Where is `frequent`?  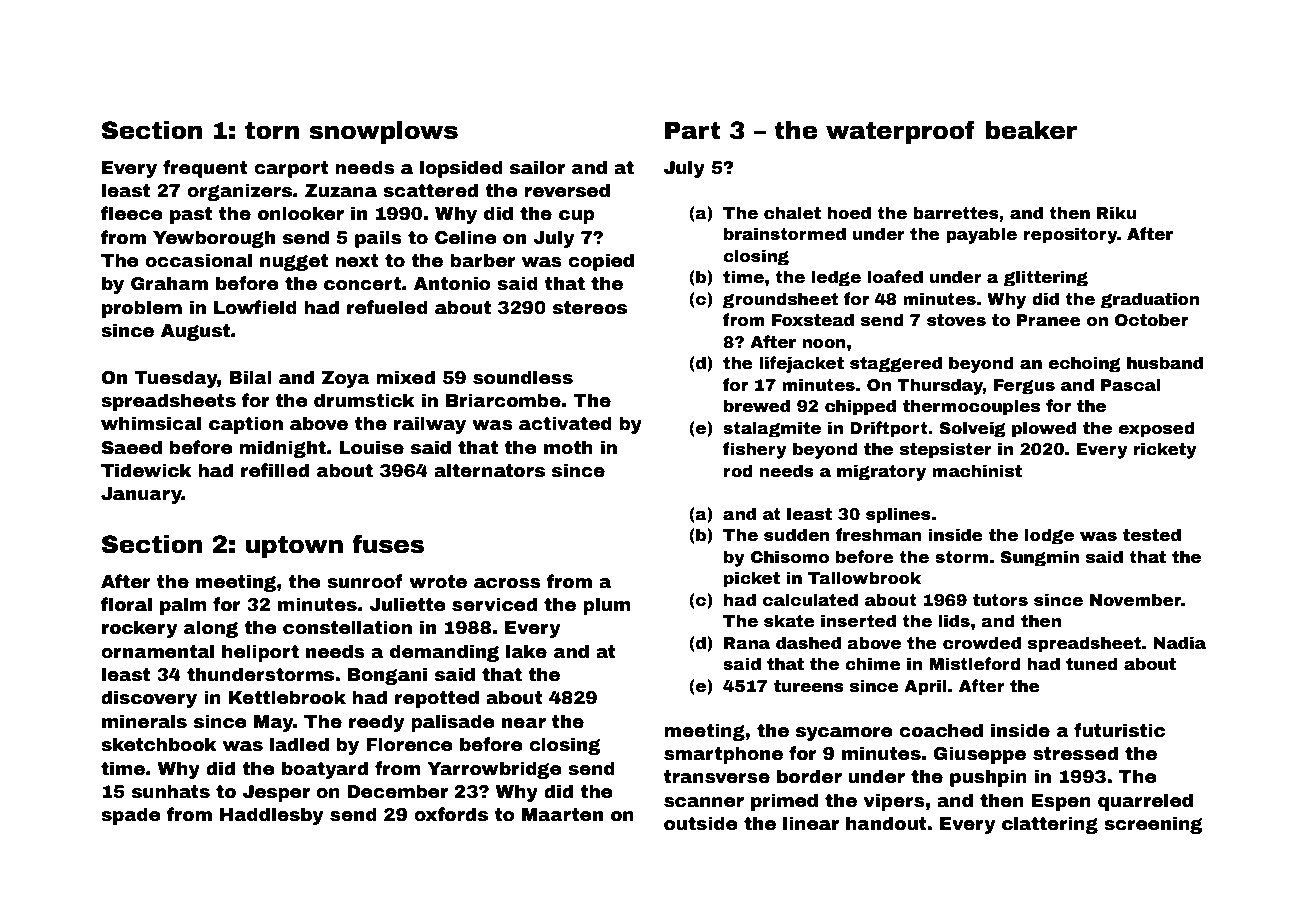 frequent is located at coordinates (205, 169).
